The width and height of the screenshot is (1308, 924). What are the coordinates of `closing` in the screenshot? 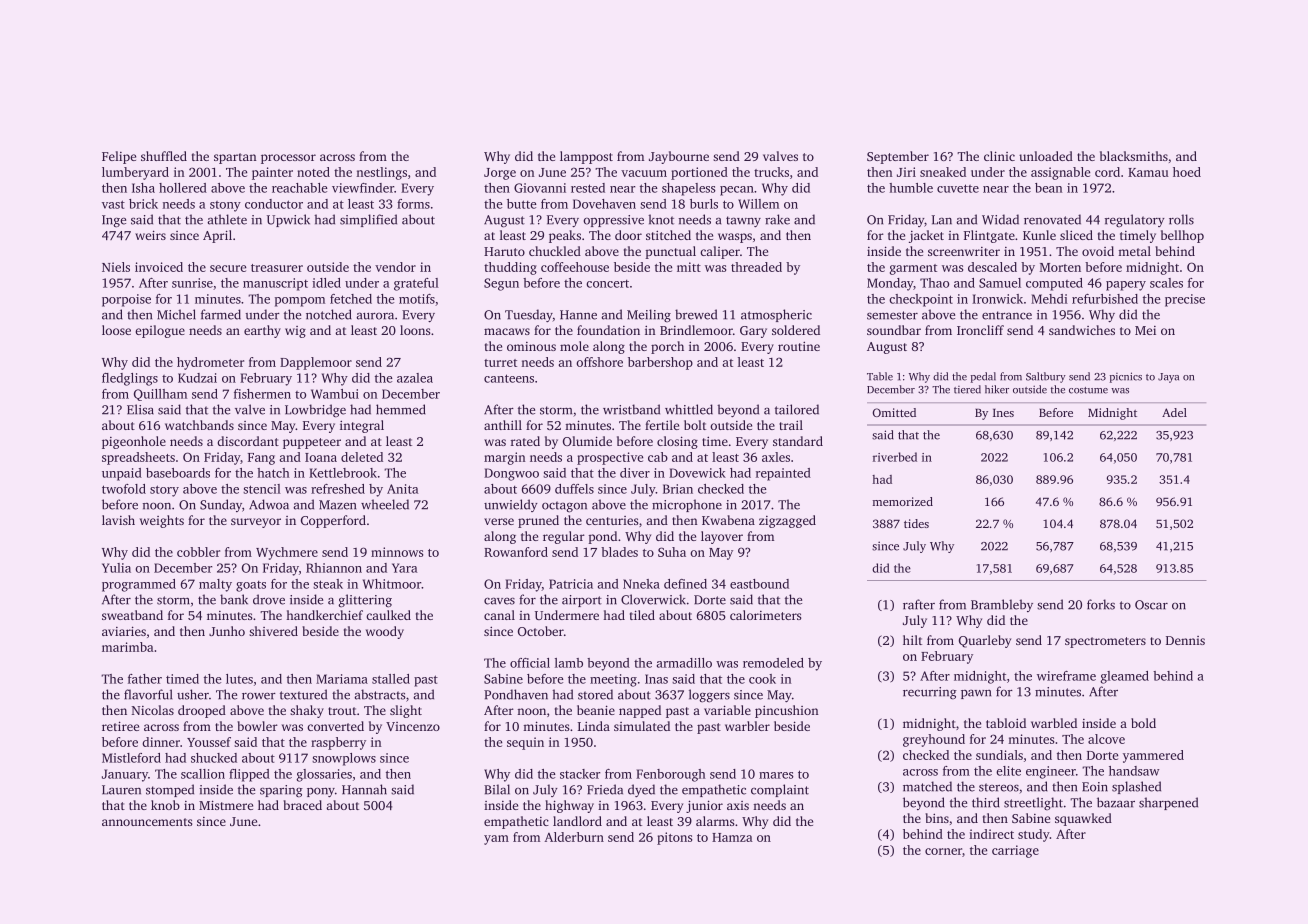 It's located at (677, 442).
